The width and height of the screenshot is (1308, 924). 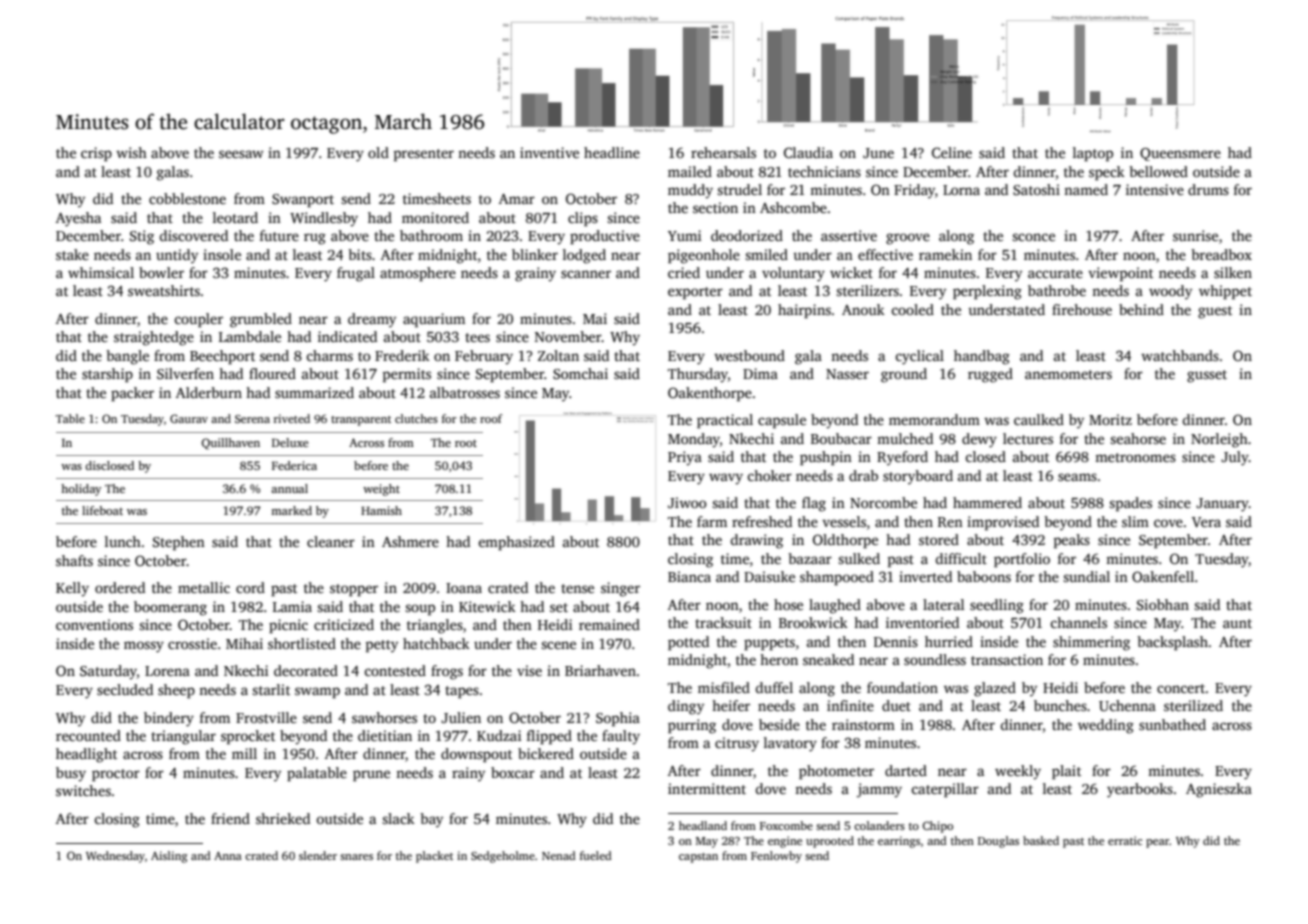 I want to click on straightedge, so click(x=154, y=338).
